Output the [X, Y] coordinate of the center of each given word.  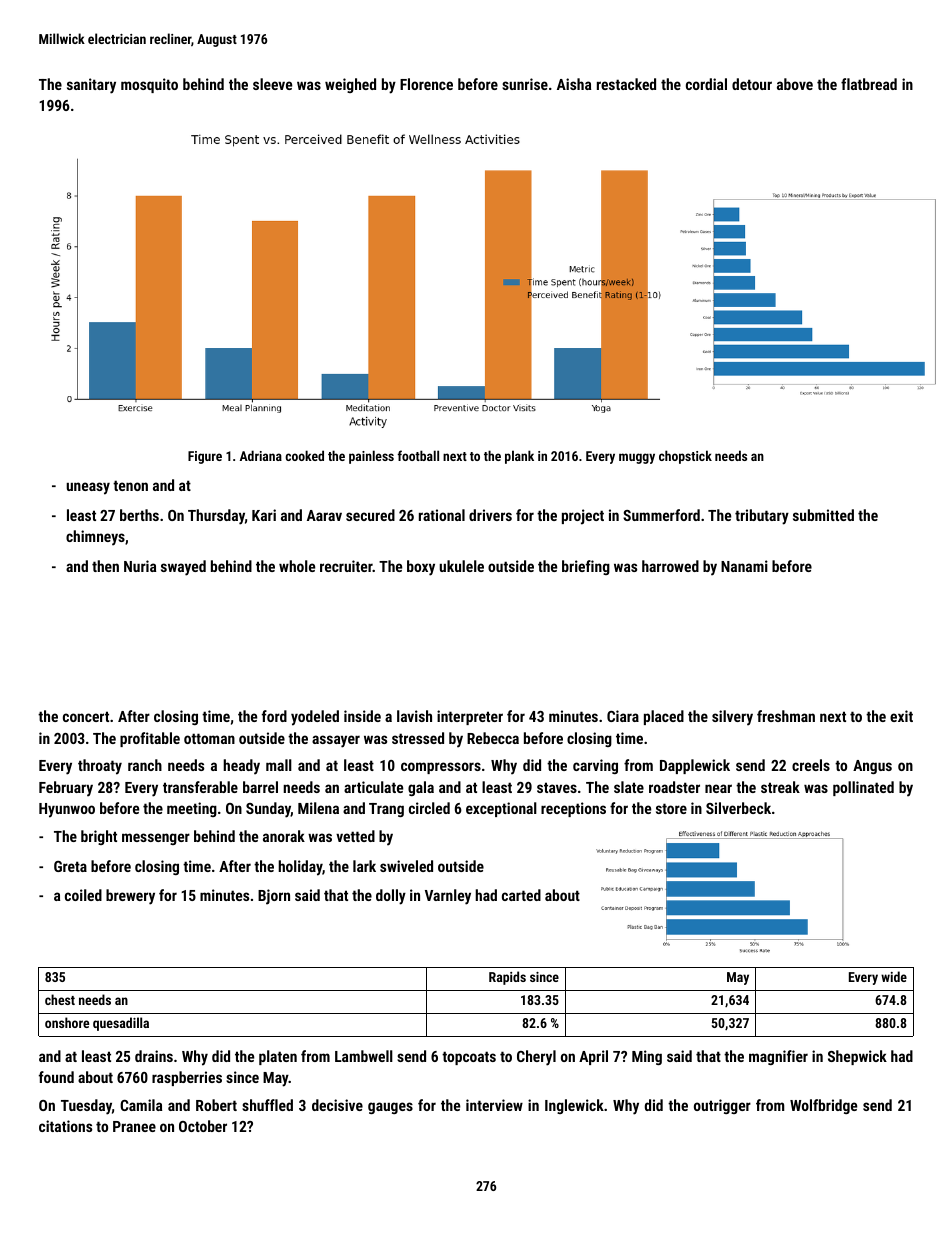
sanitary [91, 86]
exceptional [501, 809]
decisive [337, 1105]
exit [901, 716]
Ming [647, 1057]
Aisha [574, 84]
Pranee [134, 1126]
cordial [706, 84]
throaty [100, 767]
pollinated [863, 788]
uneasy [88, 488]
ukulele [461, 566]
